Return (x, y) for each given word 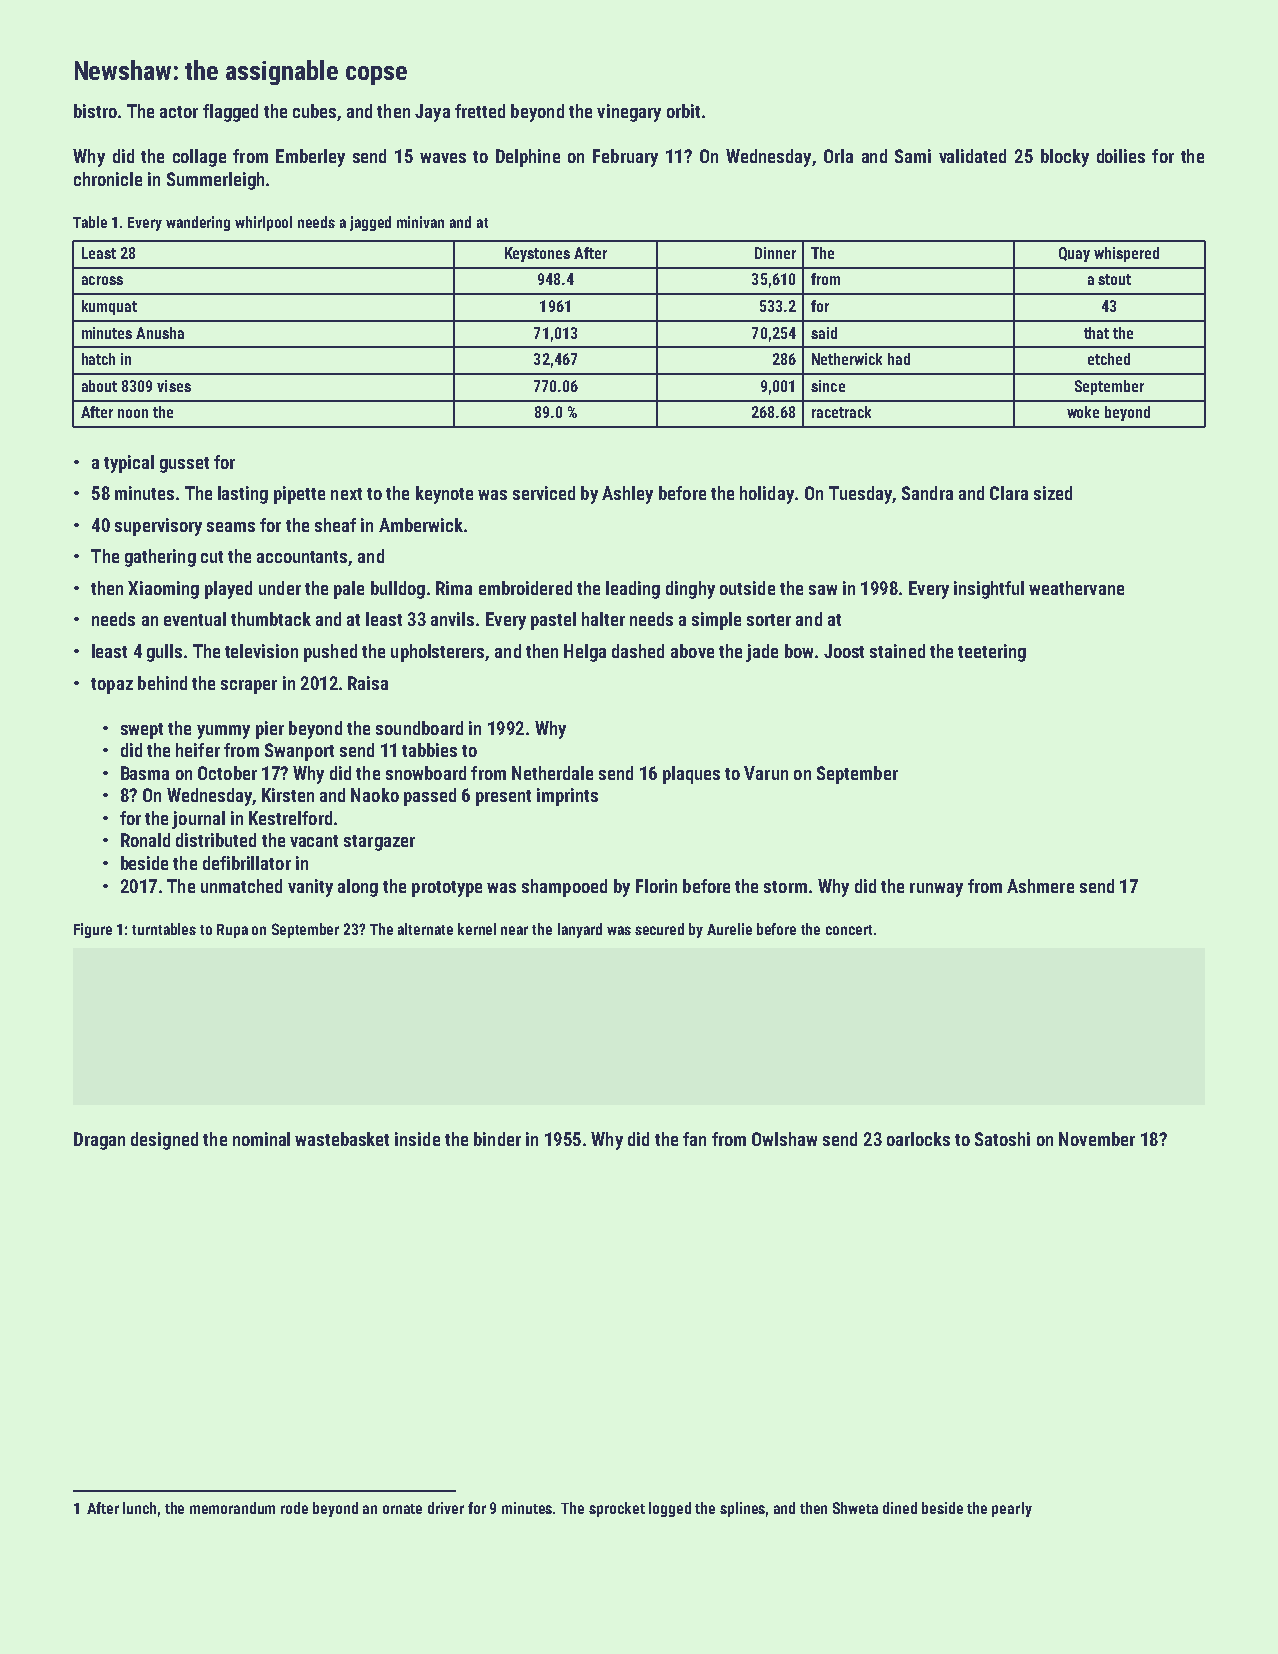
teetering (992, 653)
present (503, 798)
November (1097, 1139)
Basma (145, 773)
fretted (480, 111)
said (824, 333)
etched (1109, 359)
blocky (1065, 158)
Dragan (99, 1141)
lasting (243, 495)
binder (497, 1139)
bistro (95, 111)
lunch (139, 1508)
